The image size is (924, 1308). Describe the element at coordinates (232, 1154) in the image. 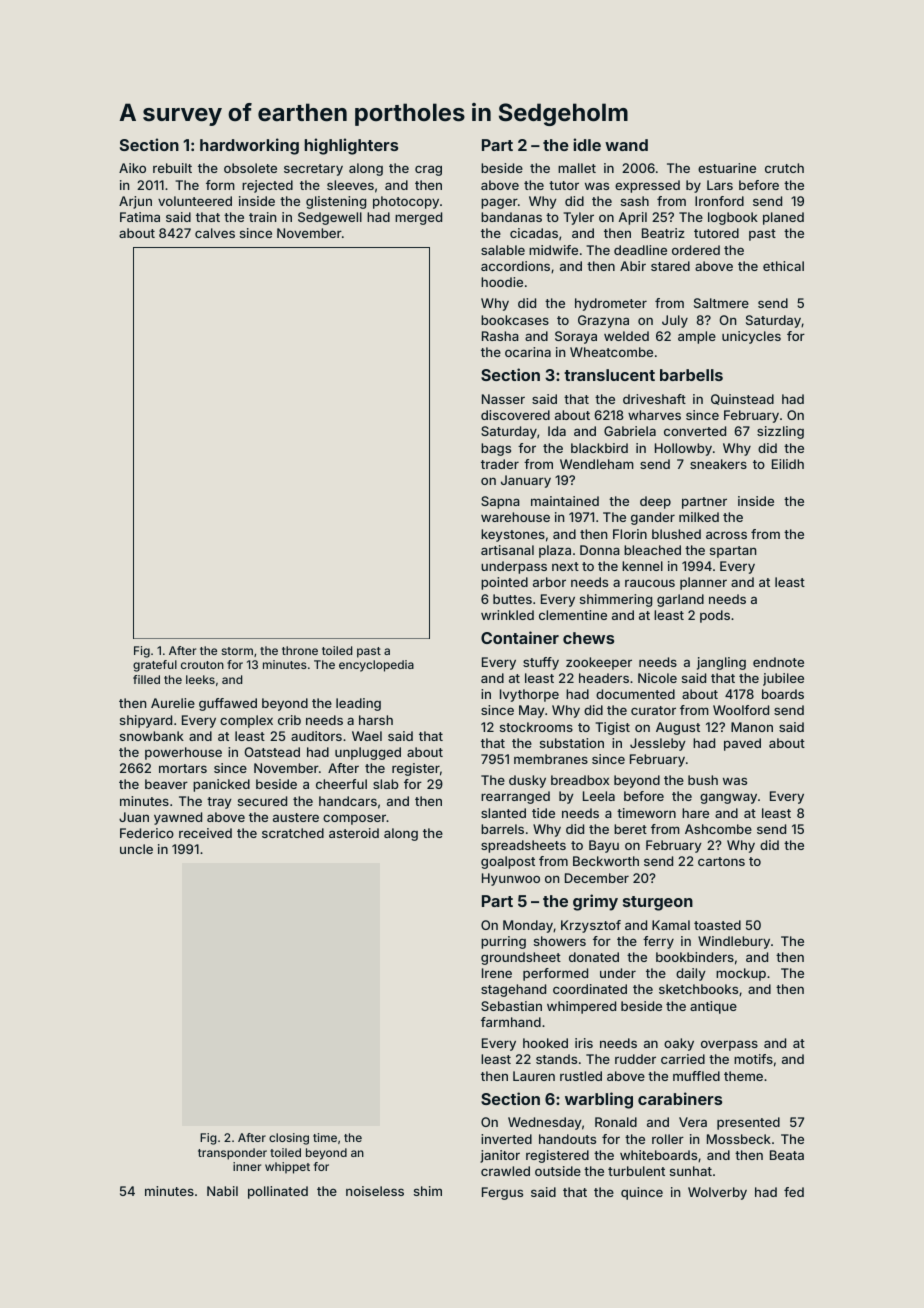

I see `transponder` at that location.
